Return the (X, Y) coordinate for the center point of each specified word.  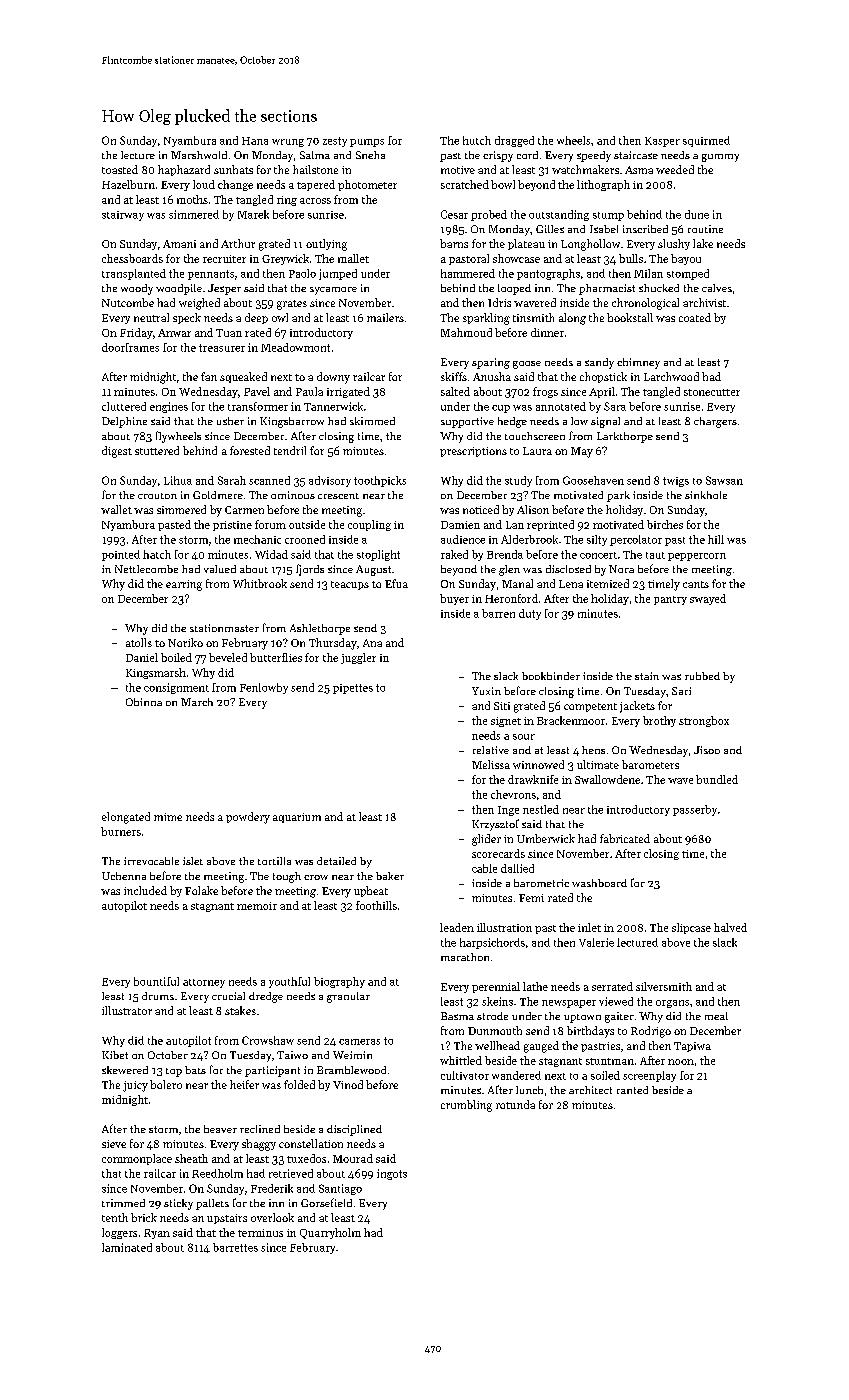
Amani (179, 244)
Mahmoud (466, 332)
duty (530, 614)
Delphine (124, 422)
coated (695, 317)
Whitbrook (260, 583)
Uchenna (124, 876)
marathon (465, 957)
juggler (358, 658)
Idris (499, 302)
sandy (599, 363)
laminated (127, 1247)
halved (730, 927)
